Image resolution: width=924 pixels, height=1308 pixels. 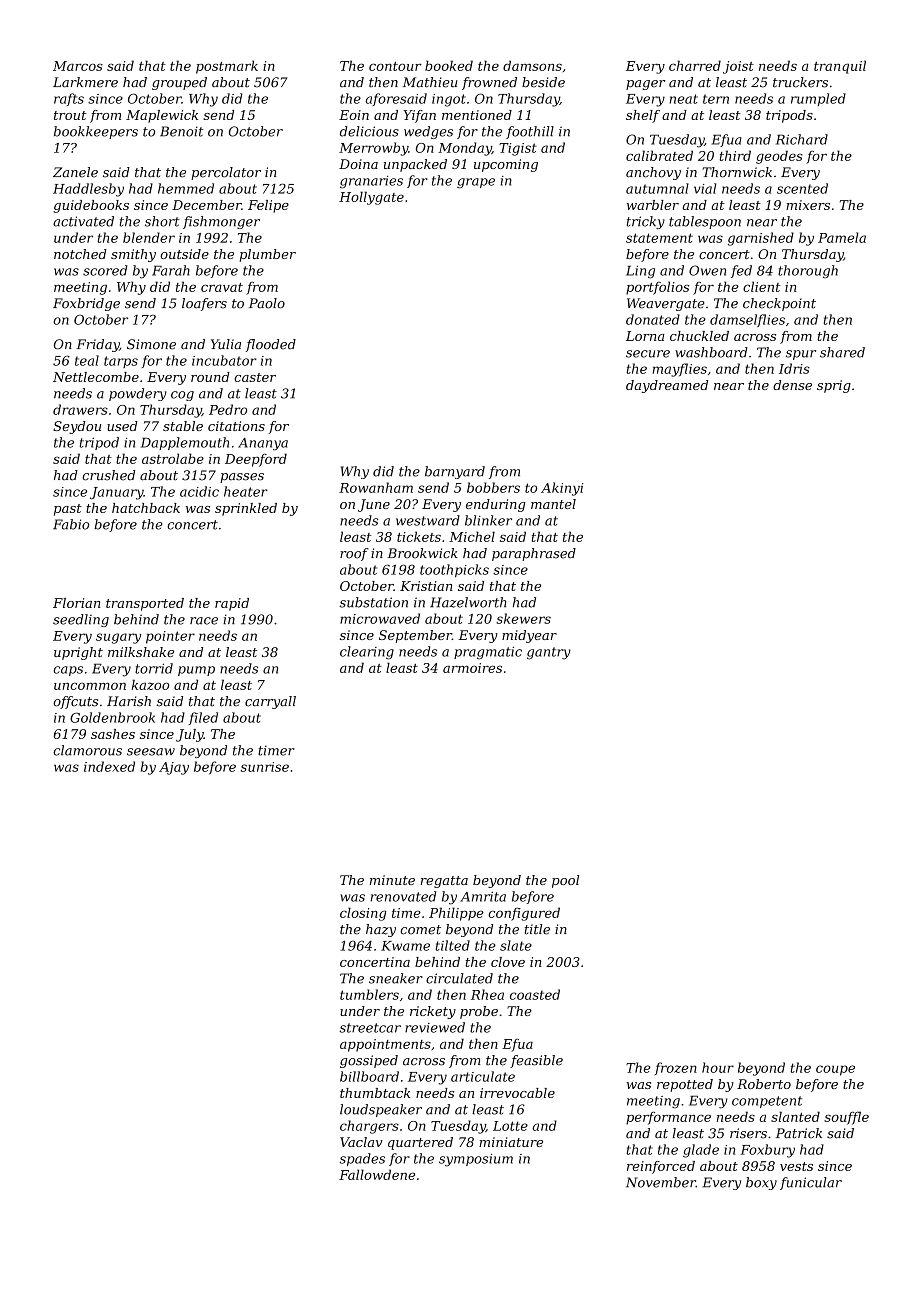 What do you see at coordinates (779, 157) in the screenshot?
I see `geodes` at bounding box center [779, 157].
